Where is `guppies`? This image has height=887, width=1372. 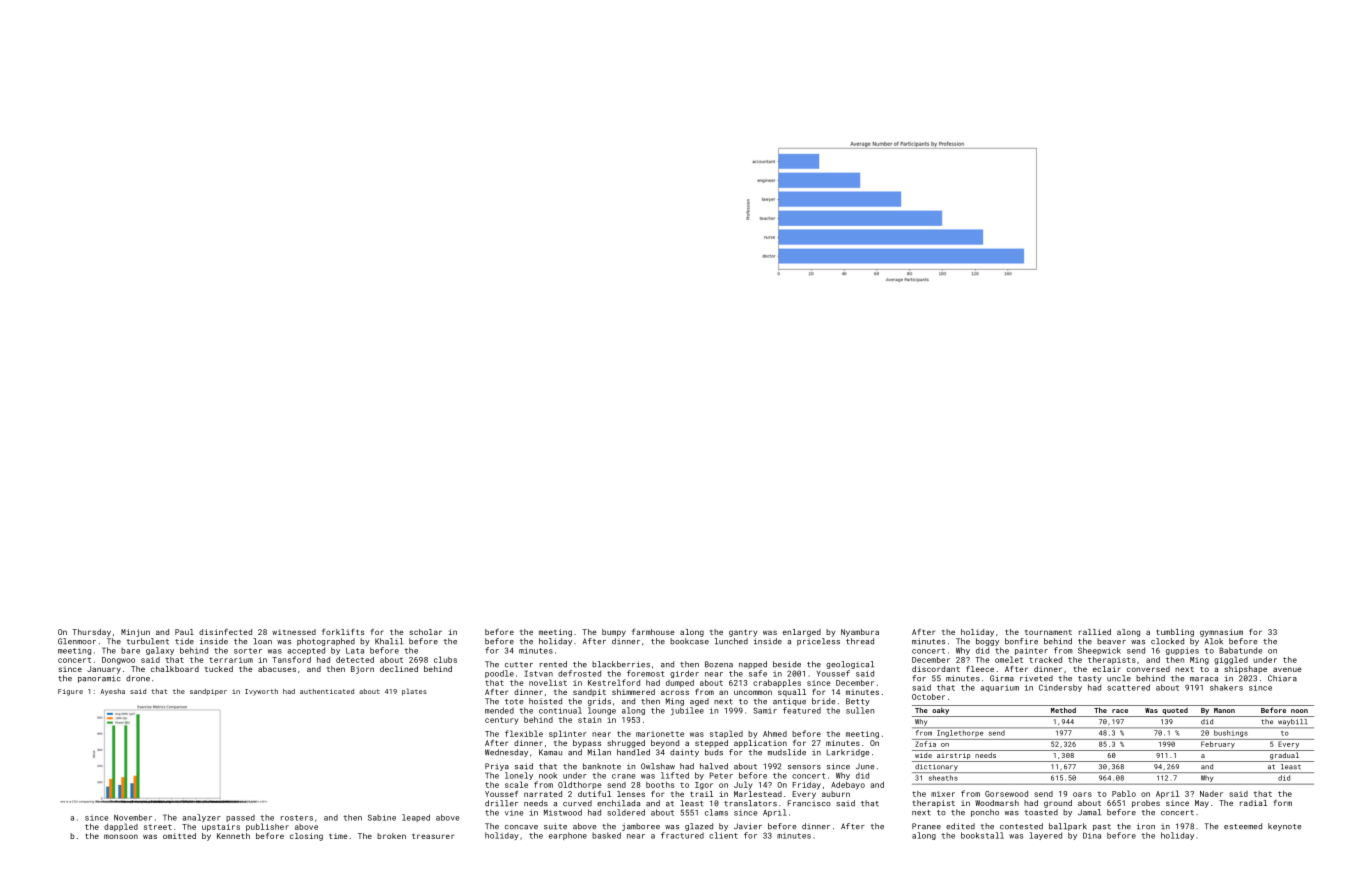 guppies is located at coordinates (1182, 651).
